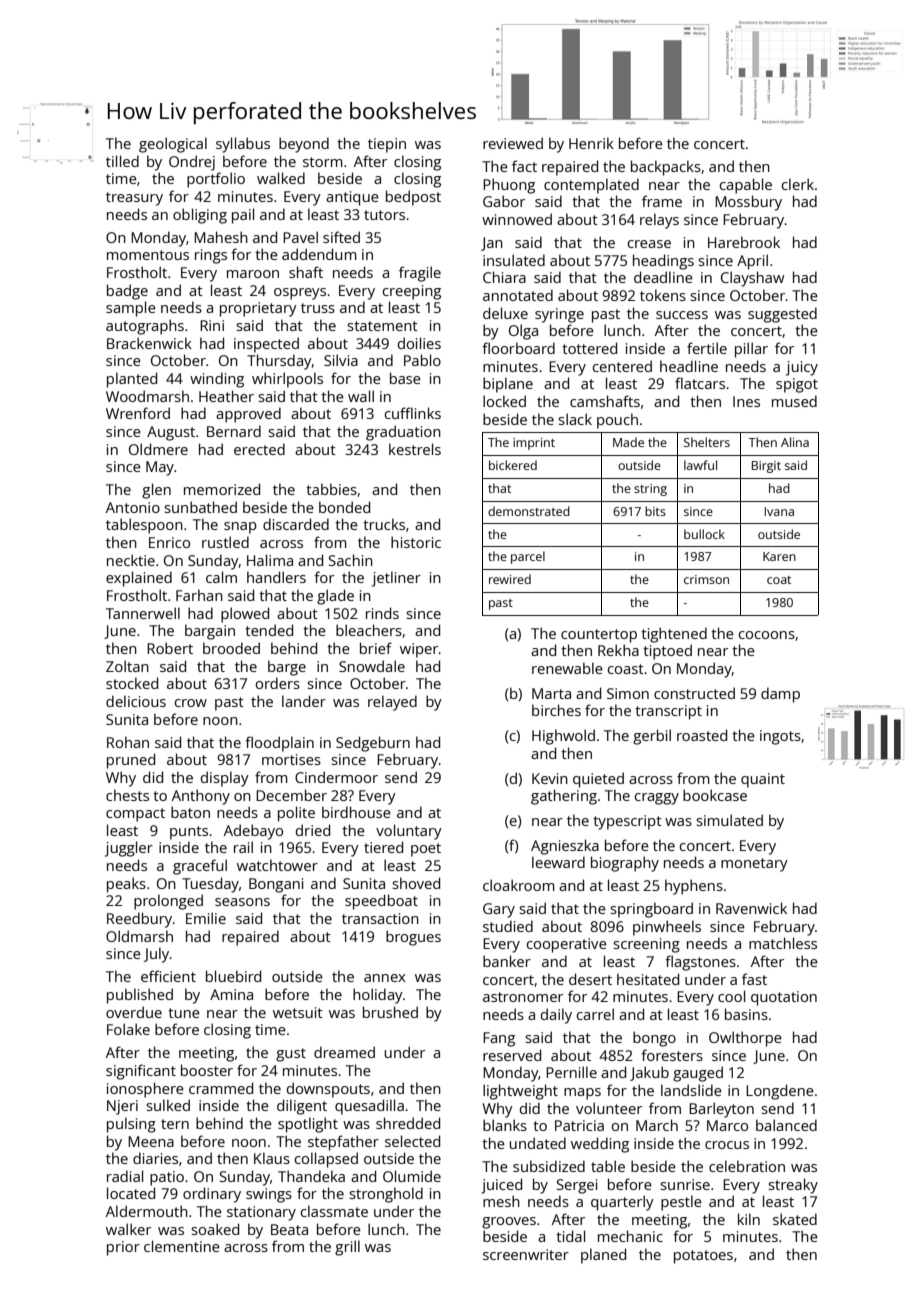 Image resolution: width=924 pixels, height=1314 pixels. What do you see at coordinates (667, 652) in the page?
I see `tiptoed` at bounding box center [667, 652].
